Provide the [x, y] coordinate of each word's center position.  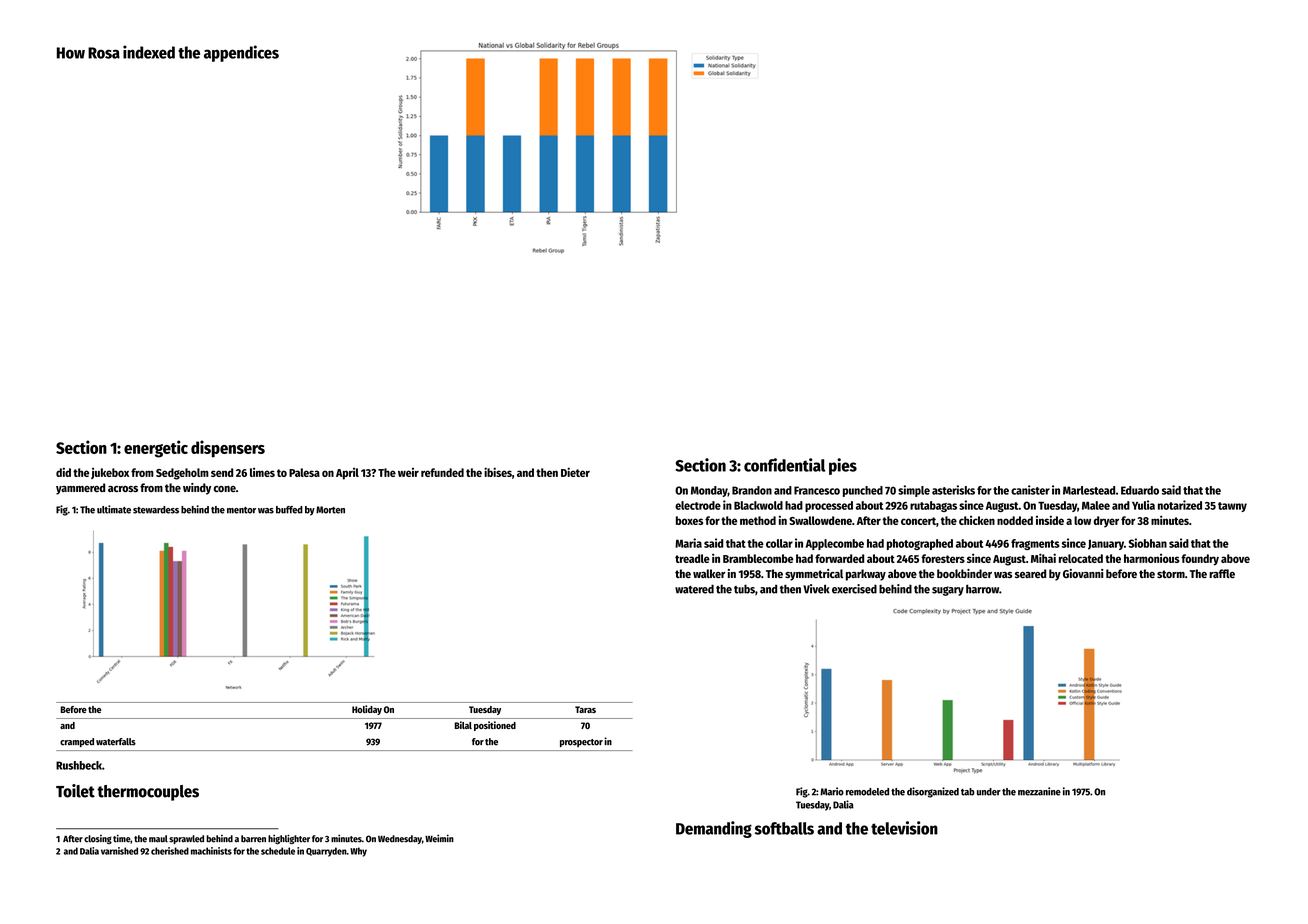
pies [843, 466]
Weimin [439, 838]
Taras [585, 709]
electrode [698, 505]
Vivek [816, 589]
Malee [1096, 505]
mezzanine [1039, 791]
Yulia [1143, 505]
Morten [330, 510]
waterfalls [116, 742]
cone [225, 489]
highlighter [289, 839]
